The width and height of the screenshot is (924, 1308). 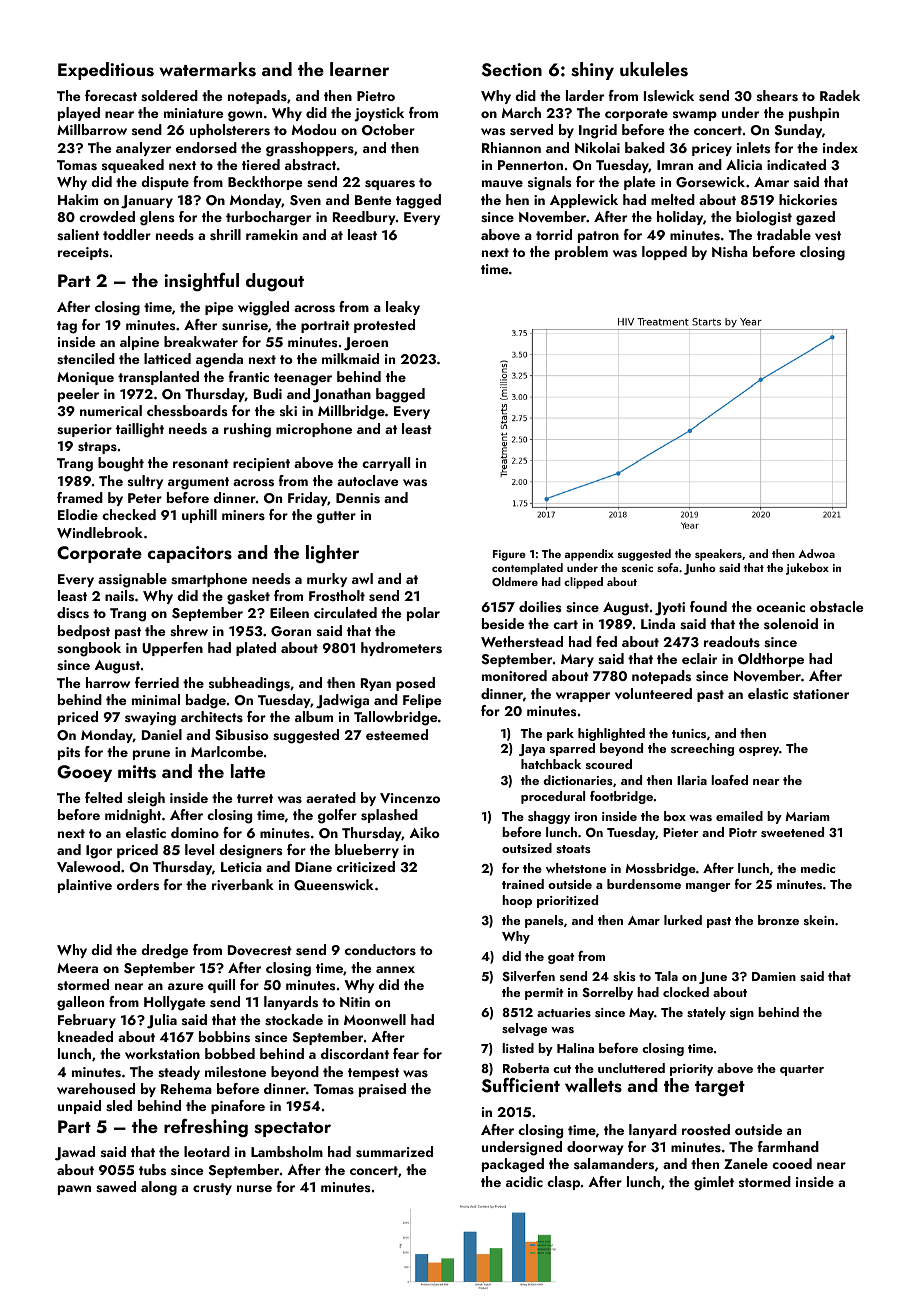 I want to click on clasp, so click(x=563, y=1183).
